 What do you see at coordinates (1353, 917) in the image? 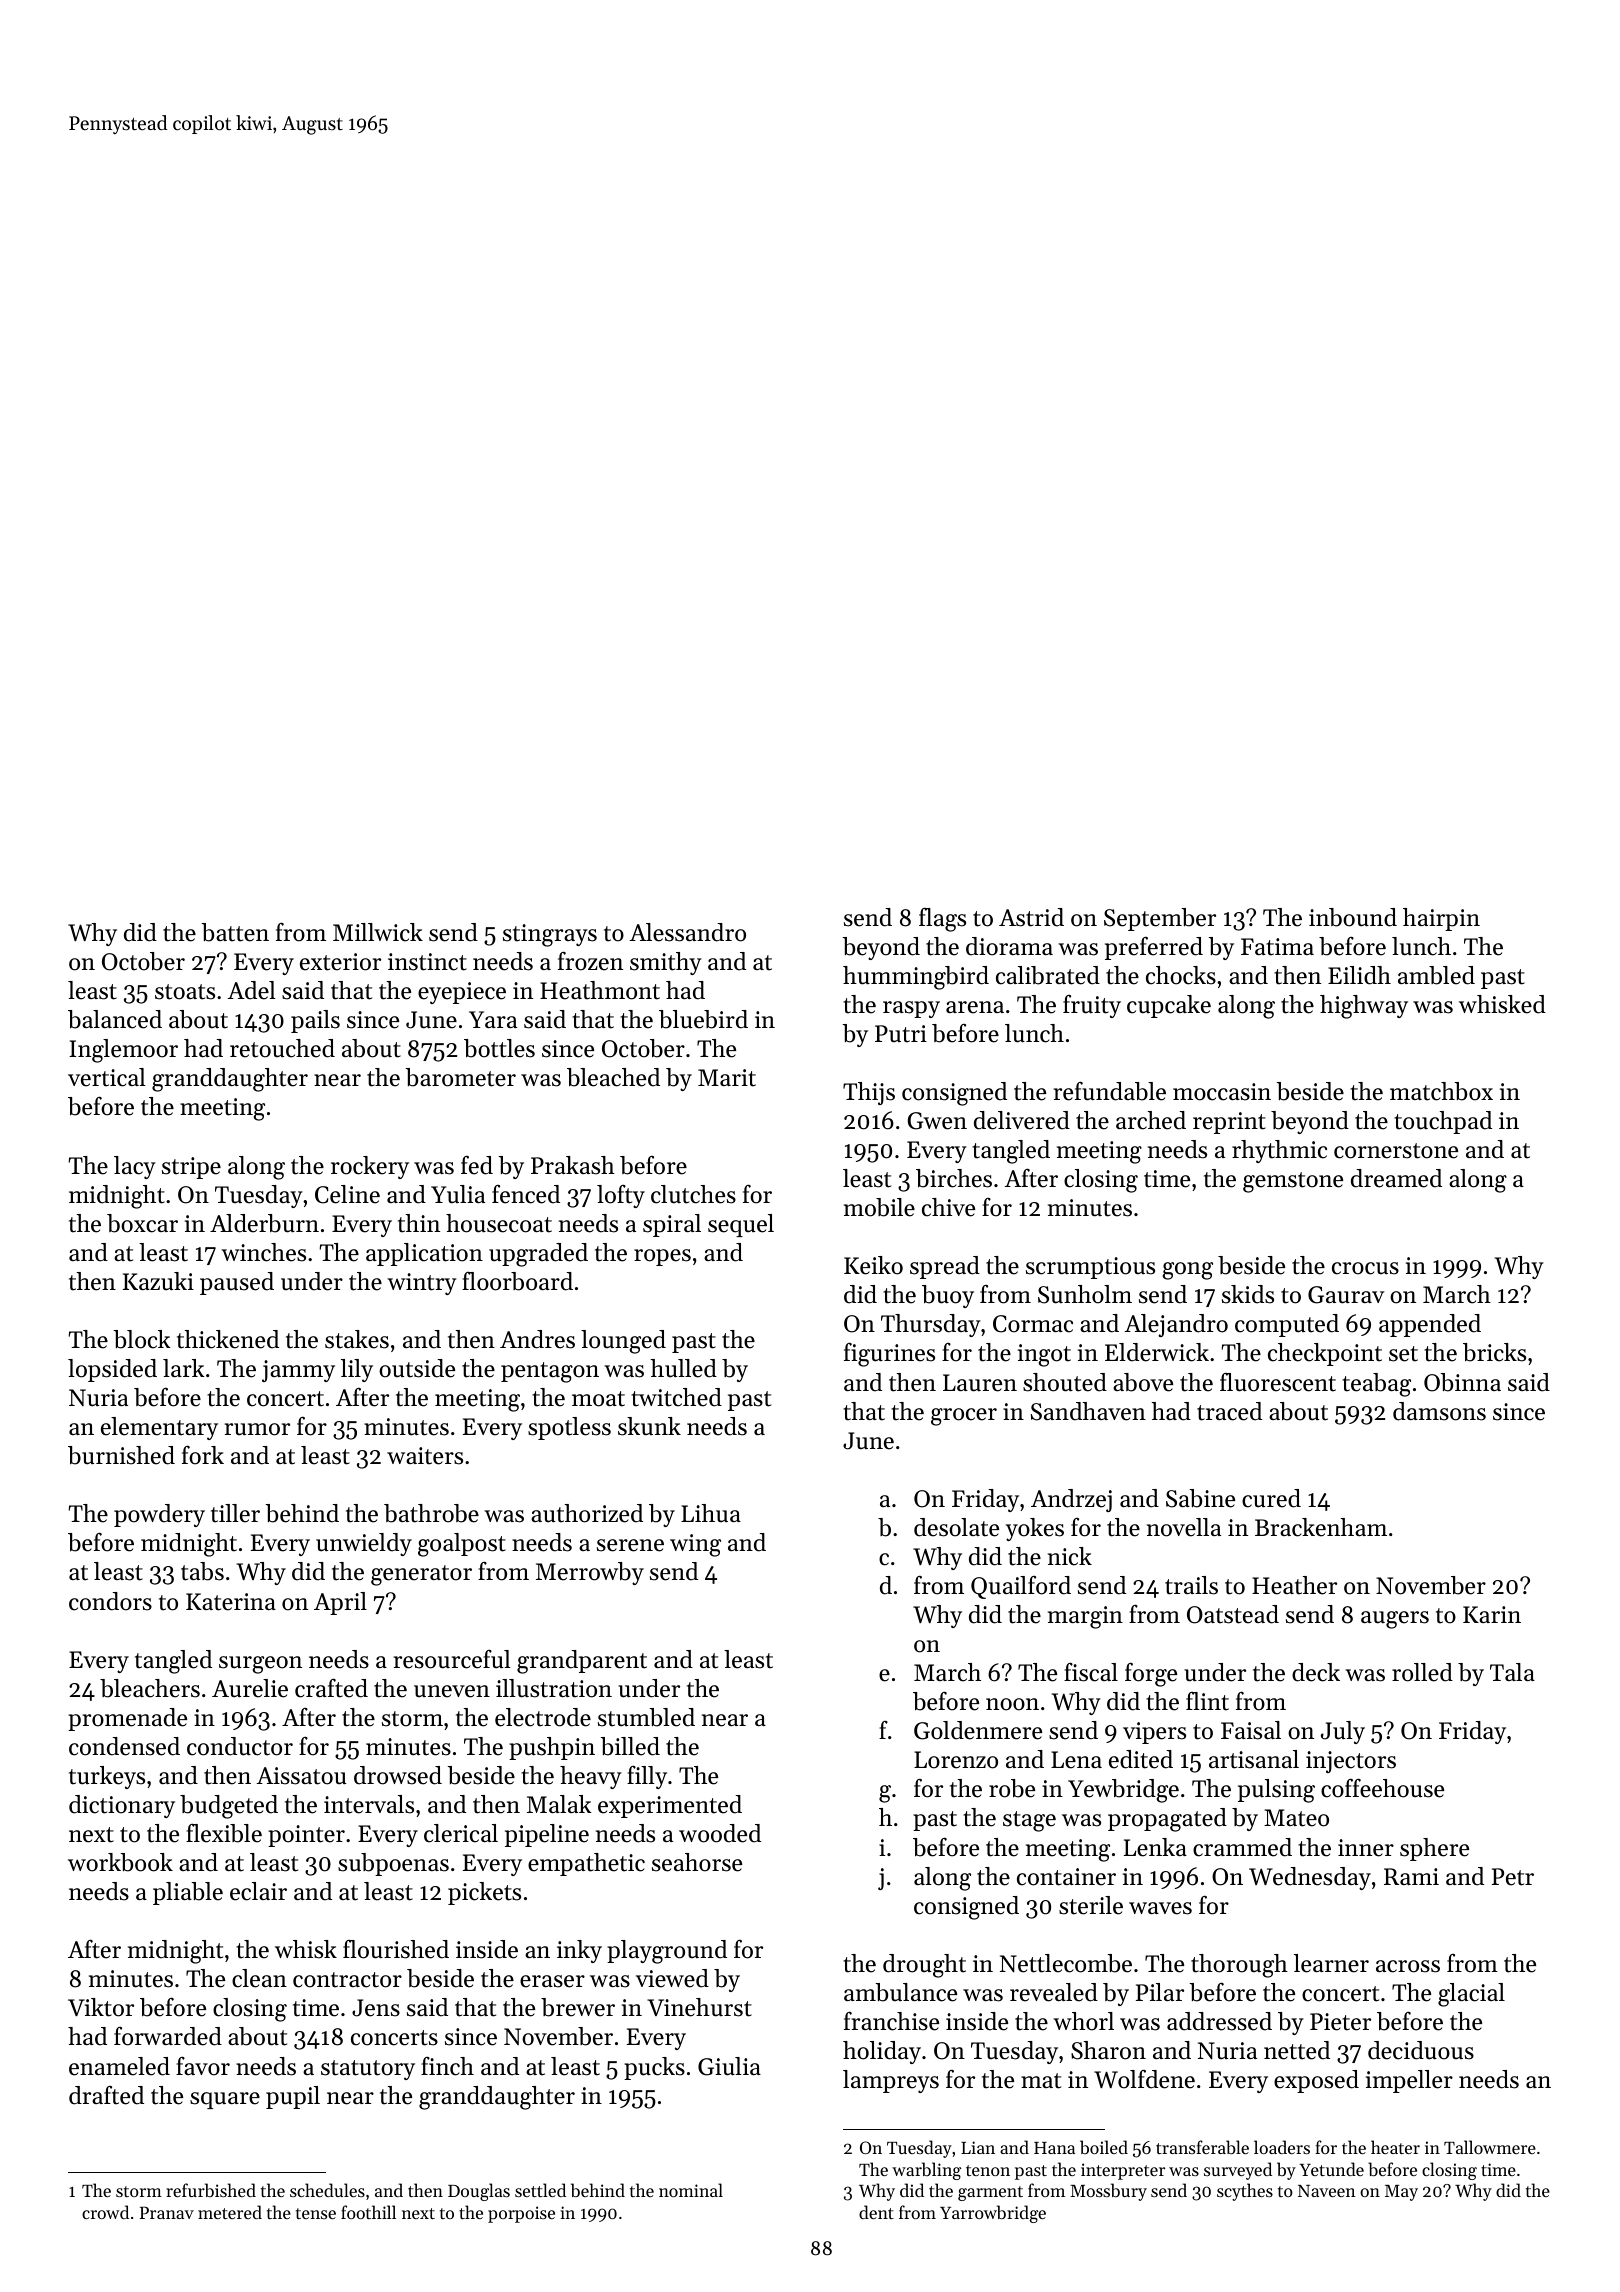
I see `inbound` at bounding box center [1353, 917].
